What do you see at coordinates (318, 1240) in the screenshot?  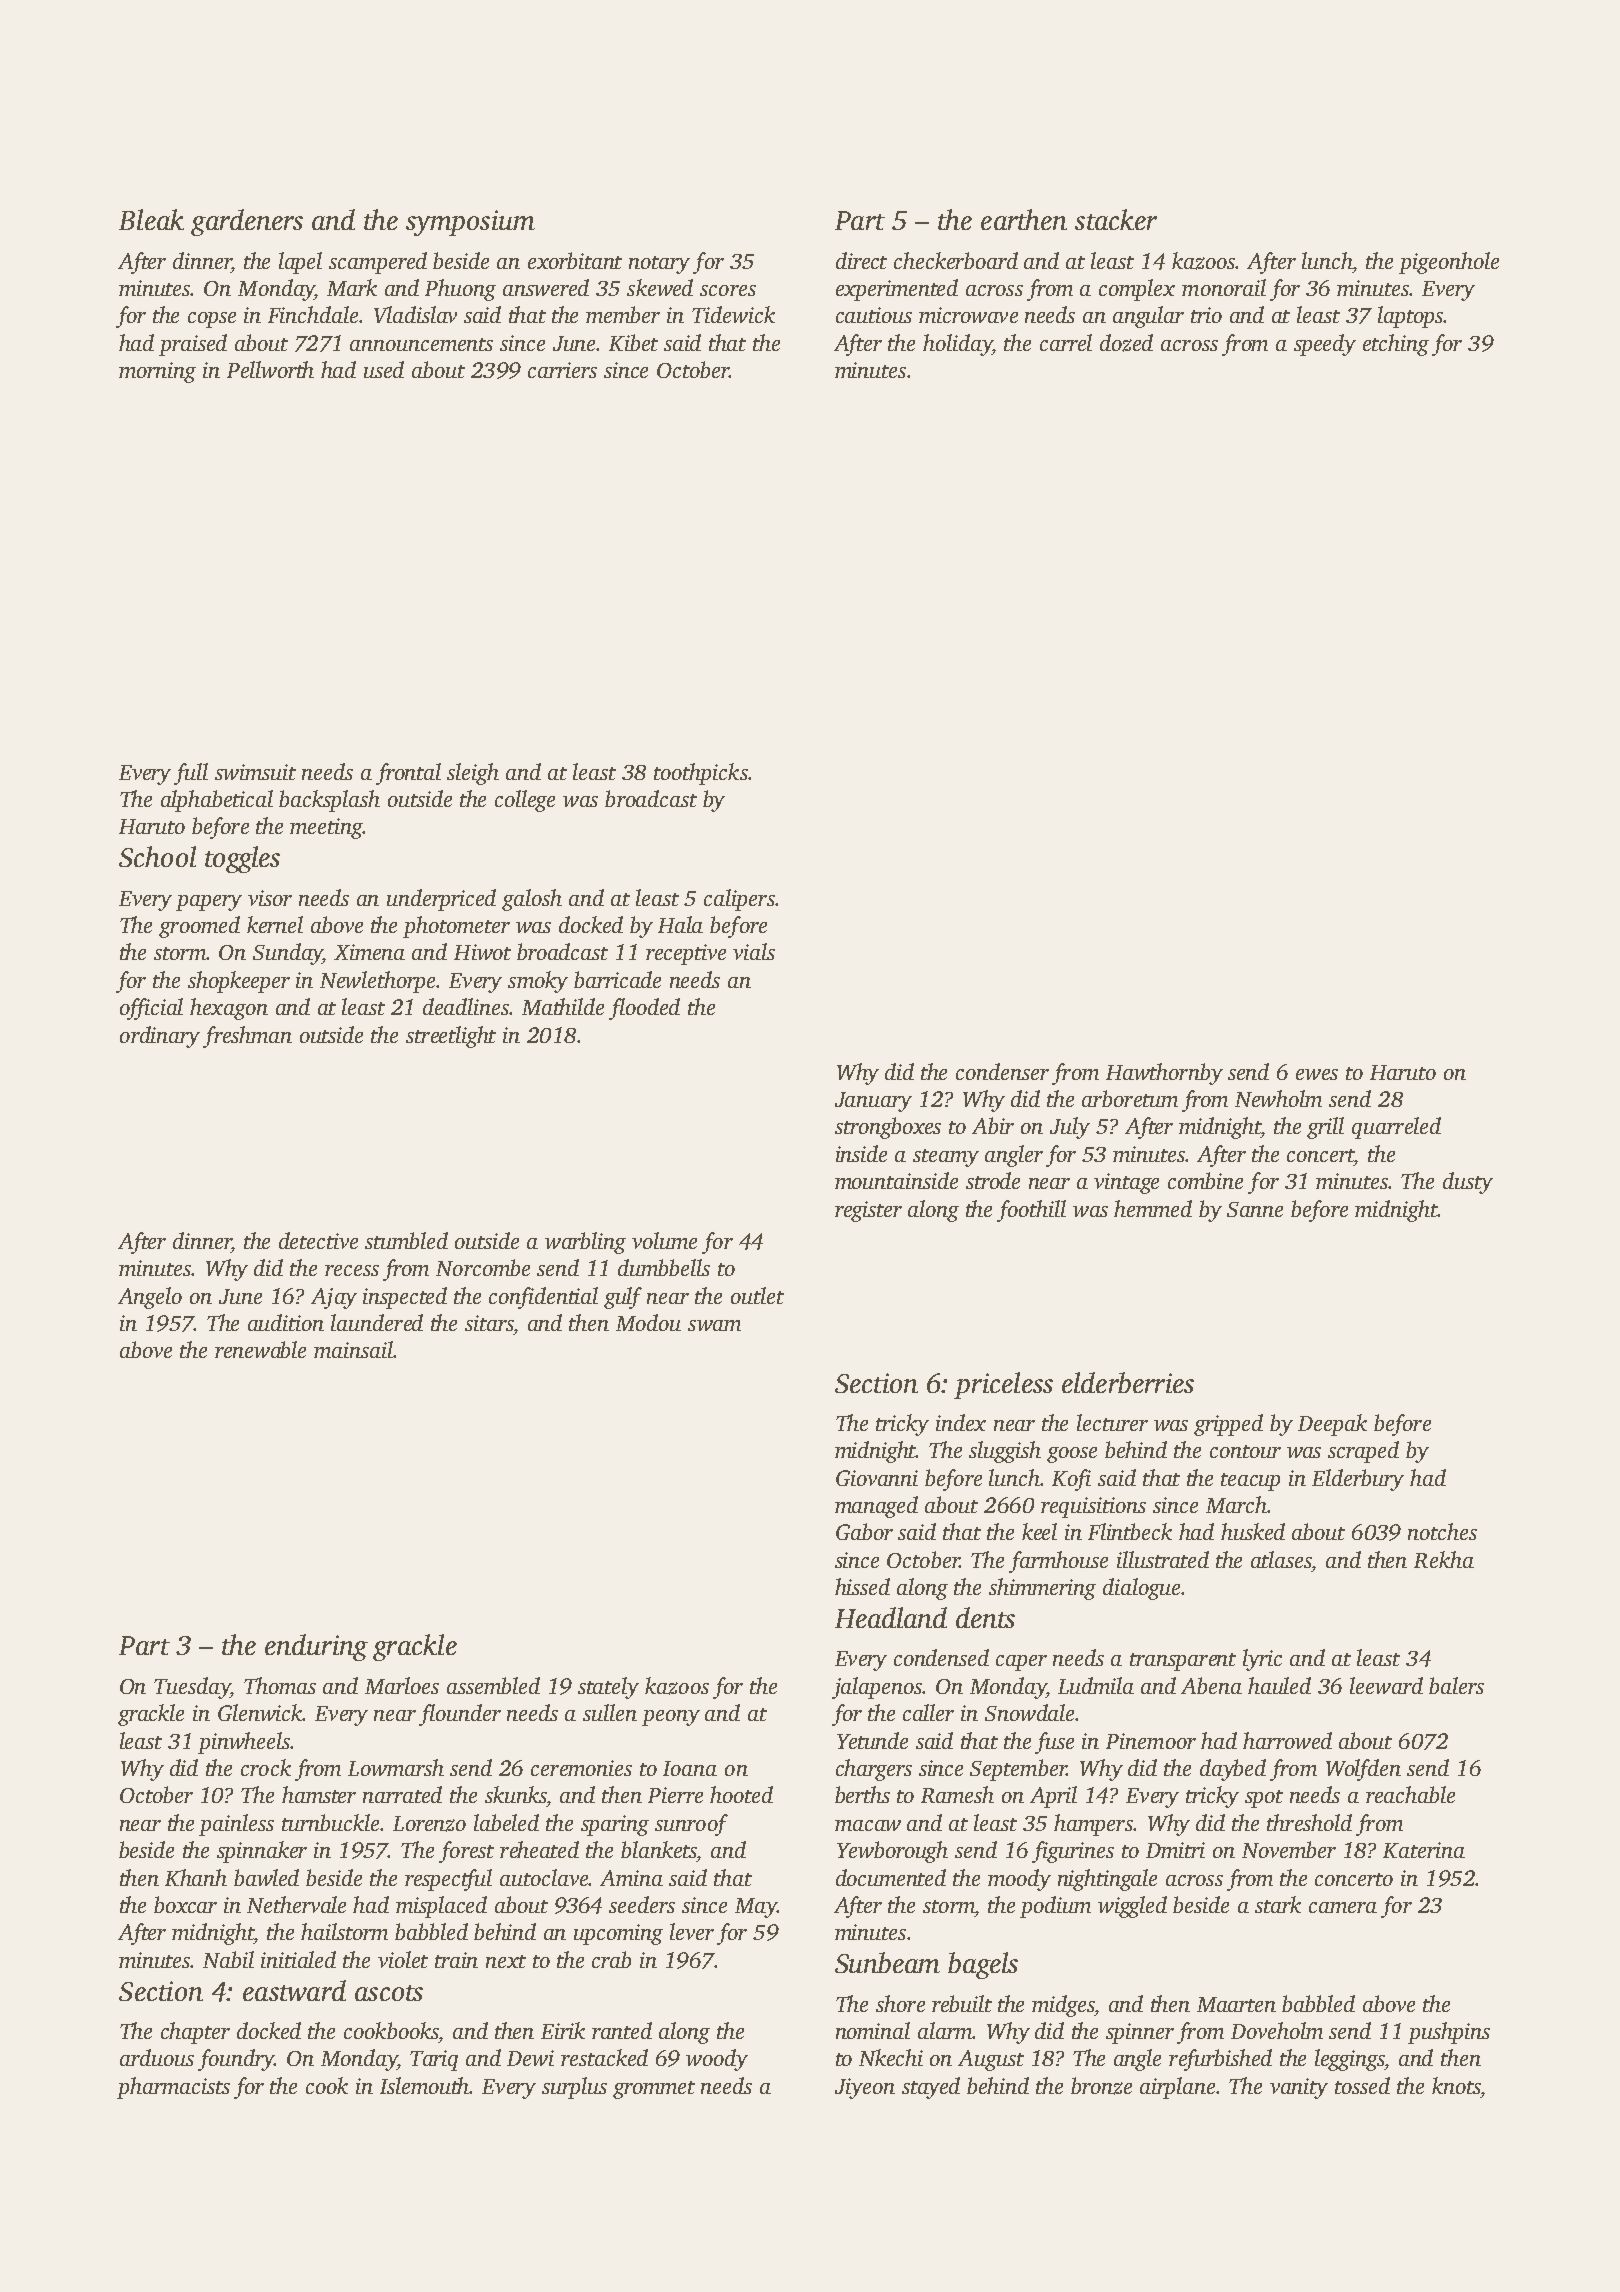 I see `detective` at bounding box center [318, 1240].
